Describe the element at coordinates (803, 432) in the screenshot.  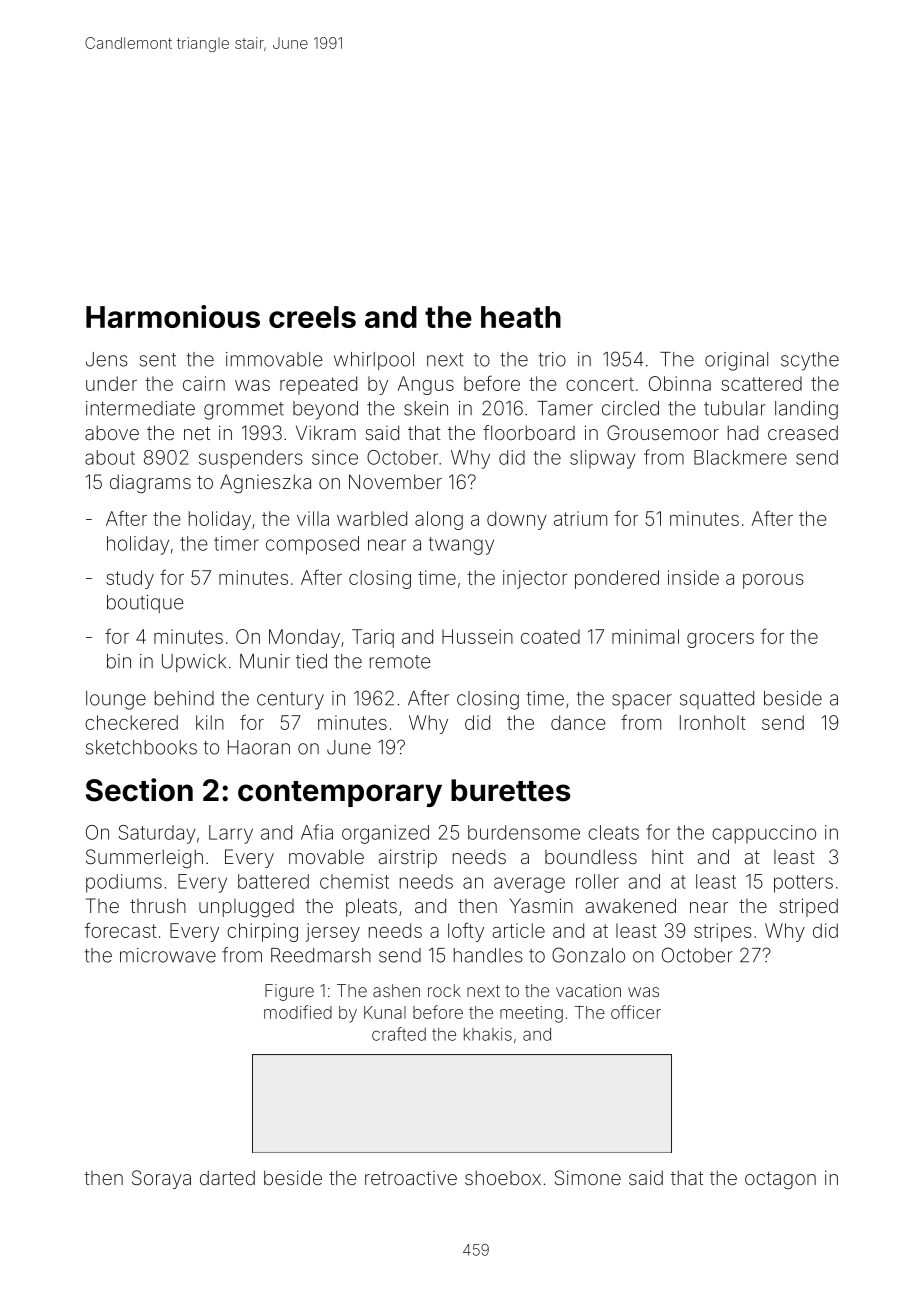
I see `creased` at that location.
